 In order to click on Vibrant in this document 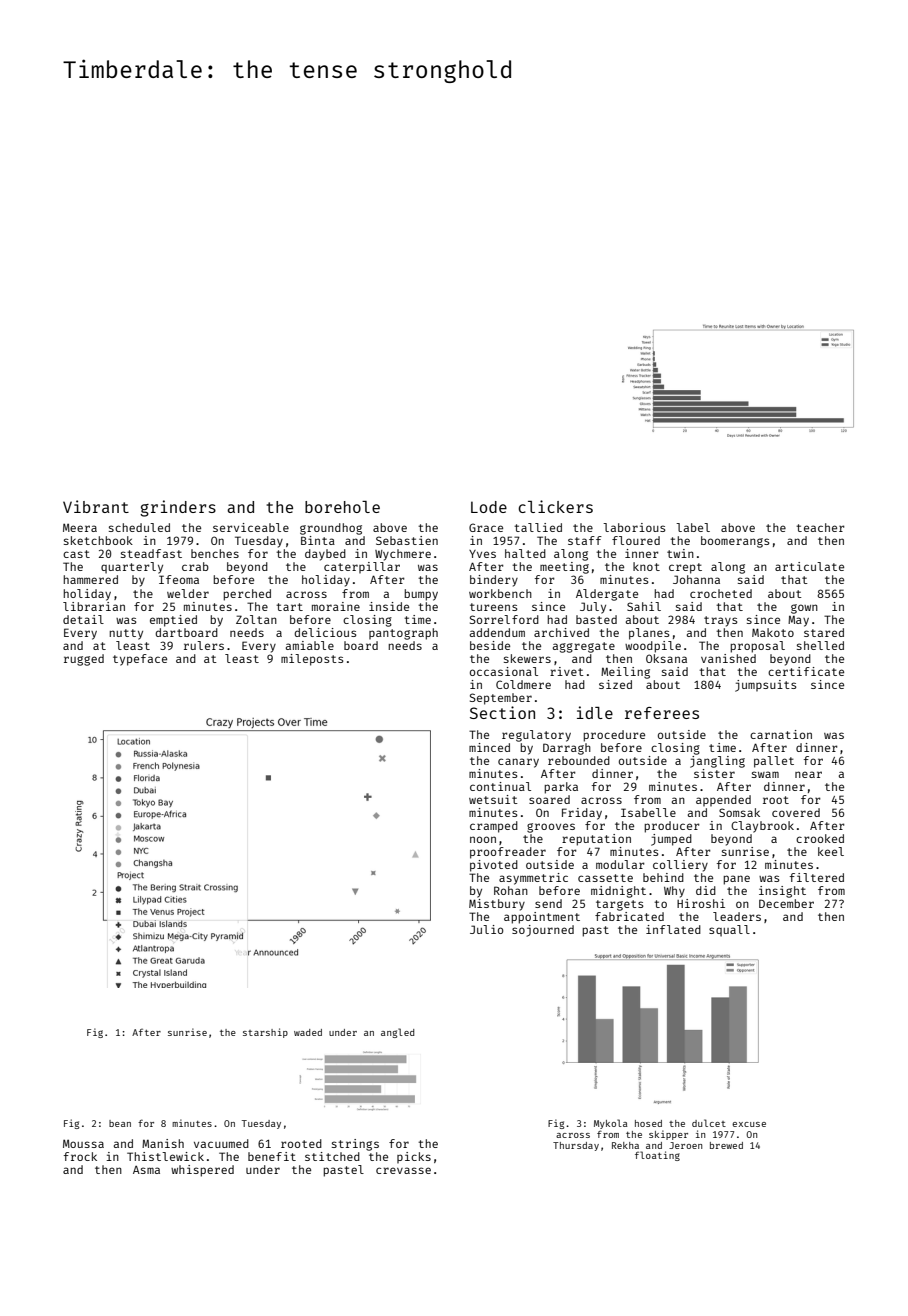, I will do `click(96, 506)`.
